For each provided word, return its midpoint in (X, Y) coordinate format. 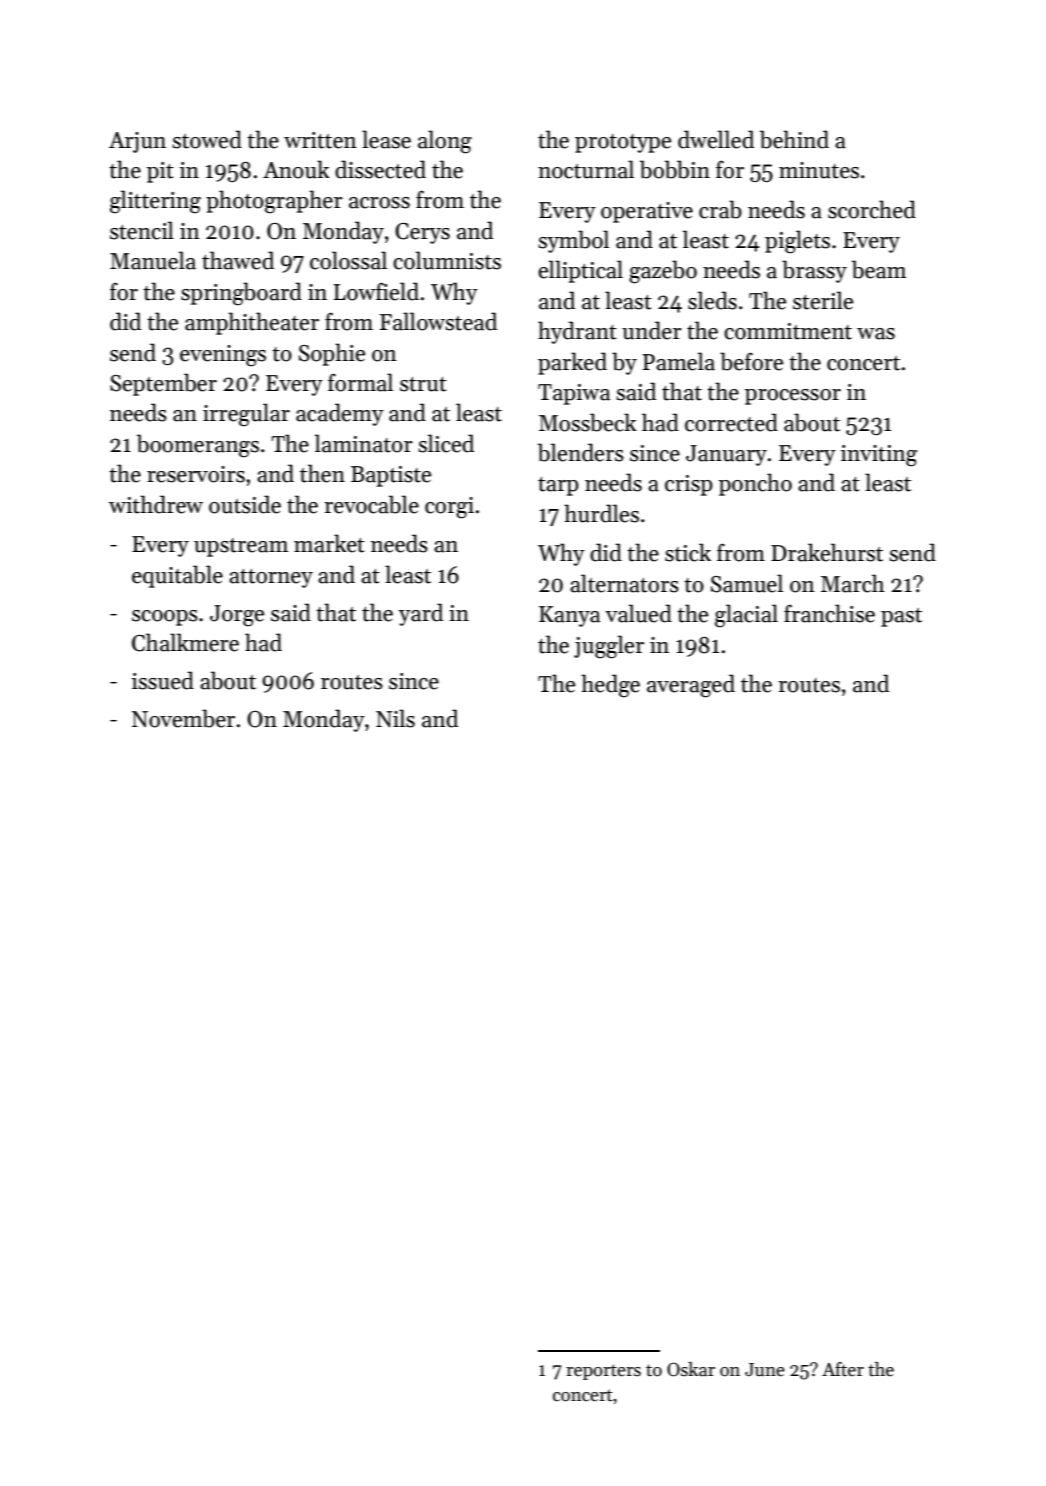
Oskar (691, 1369)
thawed (238, 260)
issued (163, 680)
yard (421, 614)
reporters (603, 1372)
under (652, 330)
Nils (395, 718)
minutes (819, 170)
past (901, 617)
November (183, 718)
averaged (691, 686)
